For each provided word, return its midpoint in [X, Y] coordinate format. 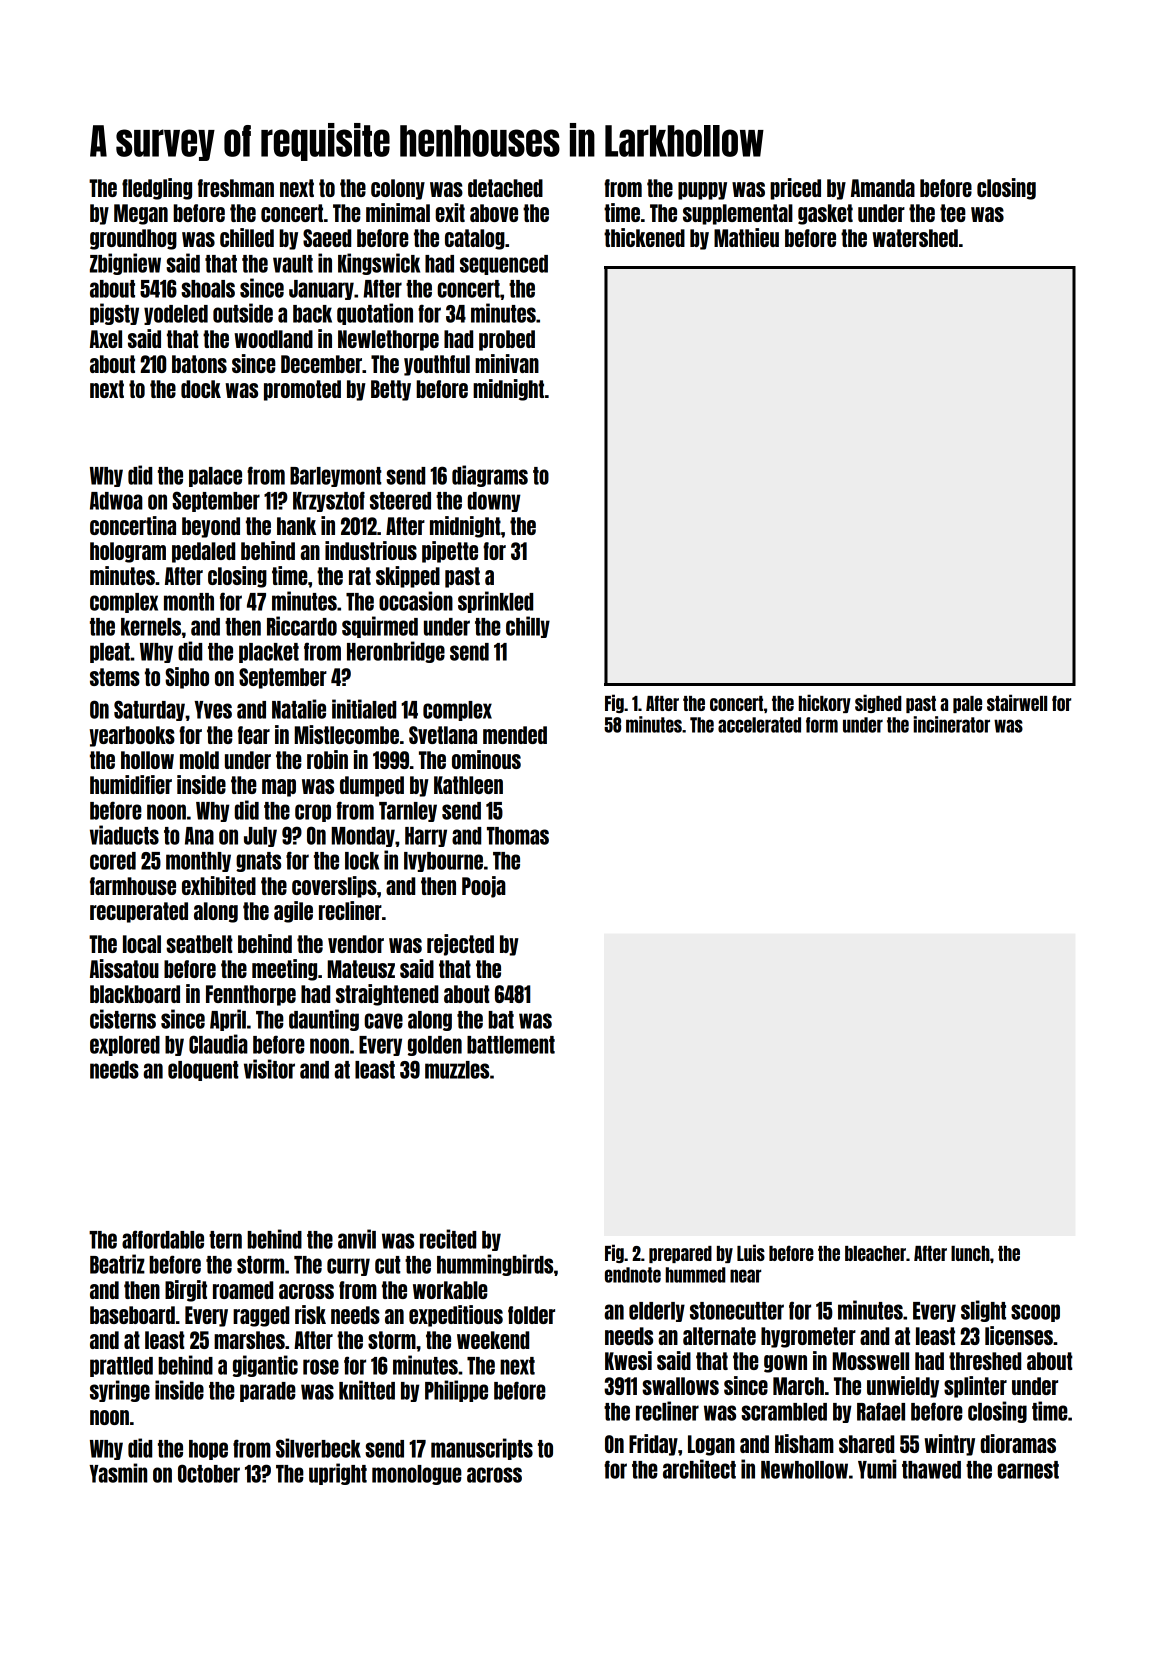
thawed [931, 1470]
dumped [372, 786]
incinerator [951, 724]
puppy [702, 191]
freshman [236, 188]
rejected [460, 945]
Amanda [883, 188]
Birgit [186, 1291]
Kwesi [628, 1360]
